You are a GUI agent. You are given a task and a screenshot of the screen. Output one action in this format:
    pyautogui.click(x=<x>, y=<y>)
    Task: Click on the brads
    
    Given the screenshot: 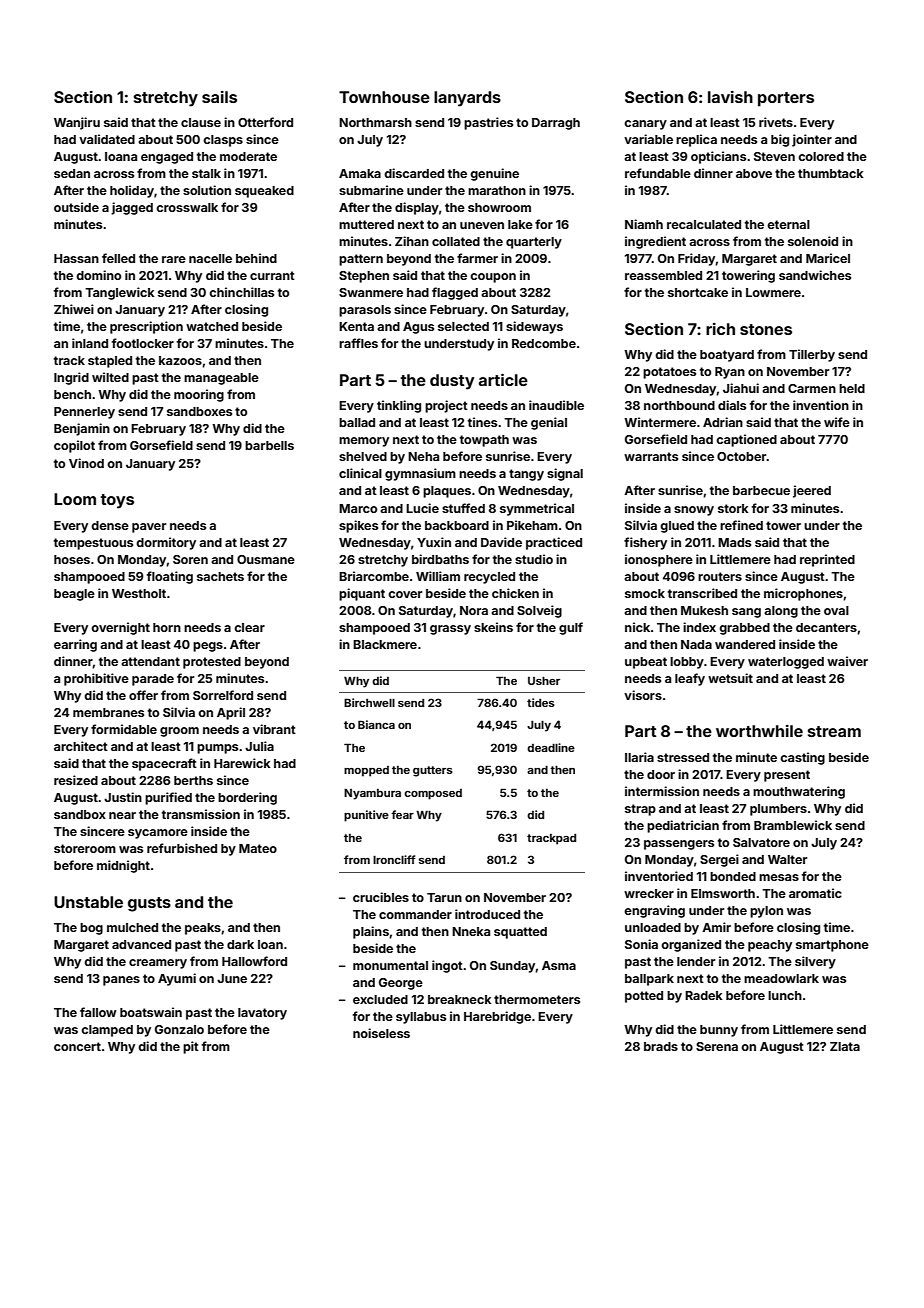 What is the action you would take?
    pyautogui.click(x=661, y=1046)
